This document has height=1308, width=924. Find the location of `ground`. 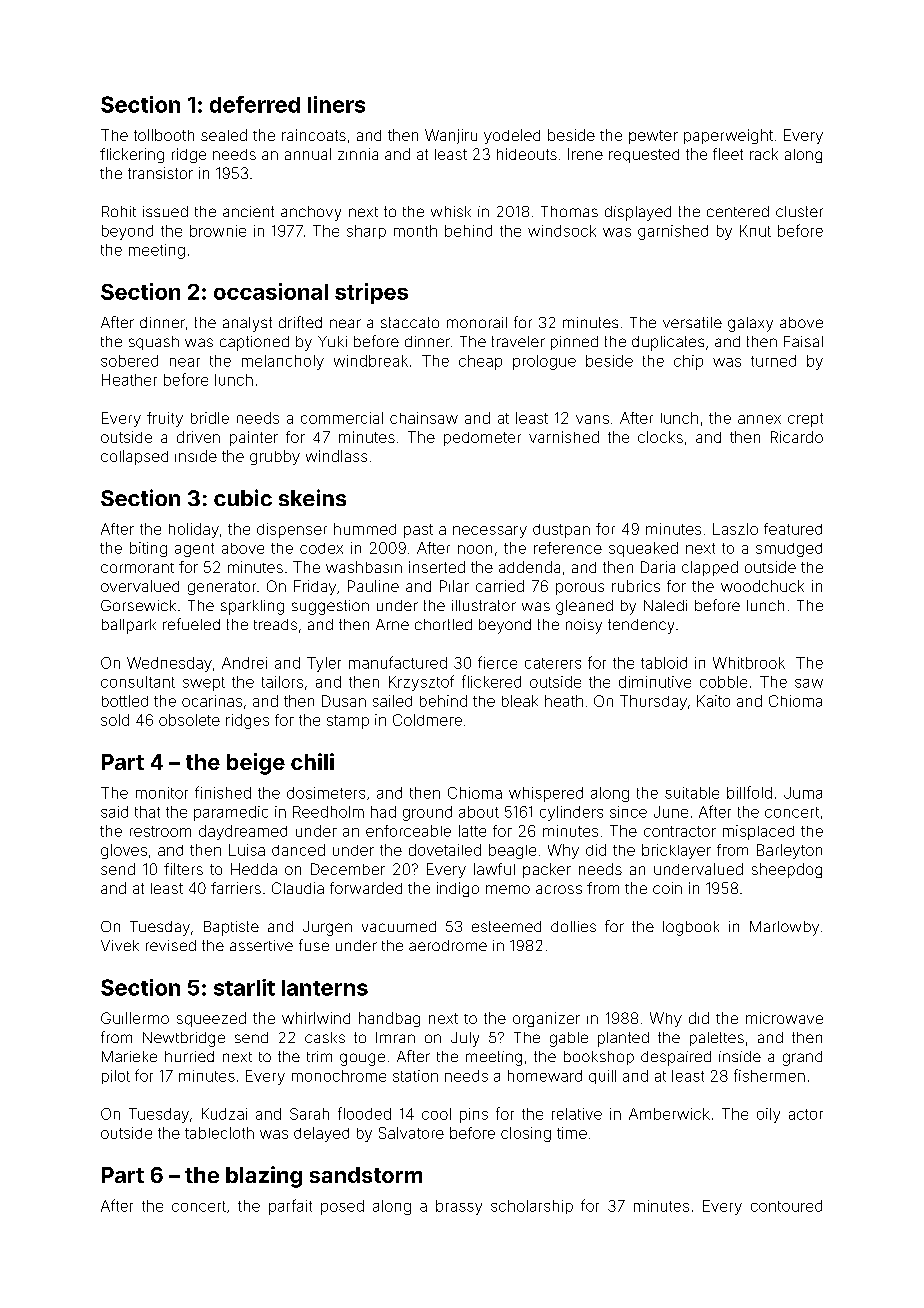

ground is located at coordinates (427, 813).
